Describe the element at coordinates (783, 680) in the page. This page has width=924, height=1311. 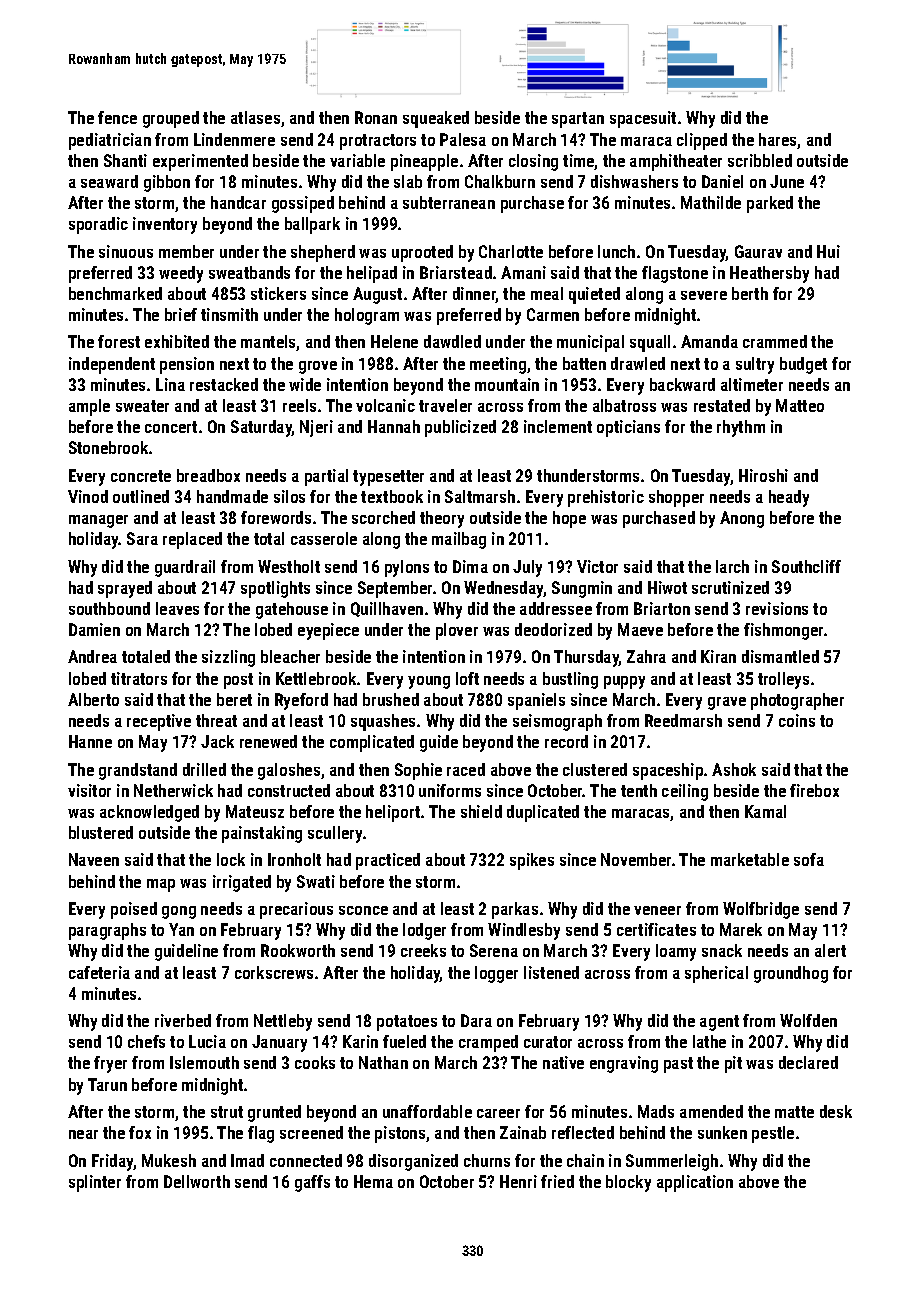
I see `trolleys` at that location.
